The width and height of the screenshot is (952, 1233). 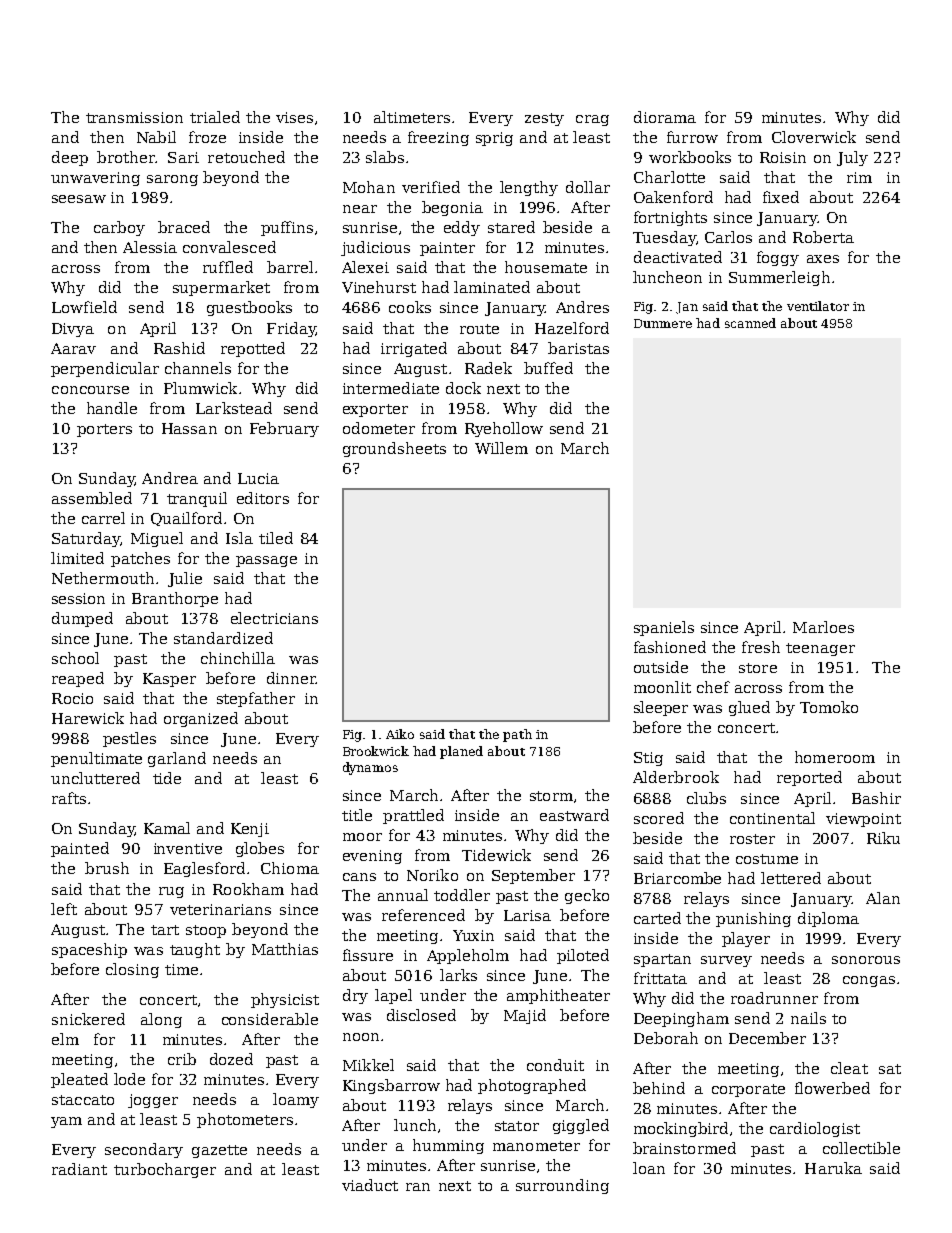 What do you see at coordinates (665, 117) in the screenshot?
I see `diorama` at bounding box center [665, 117].
